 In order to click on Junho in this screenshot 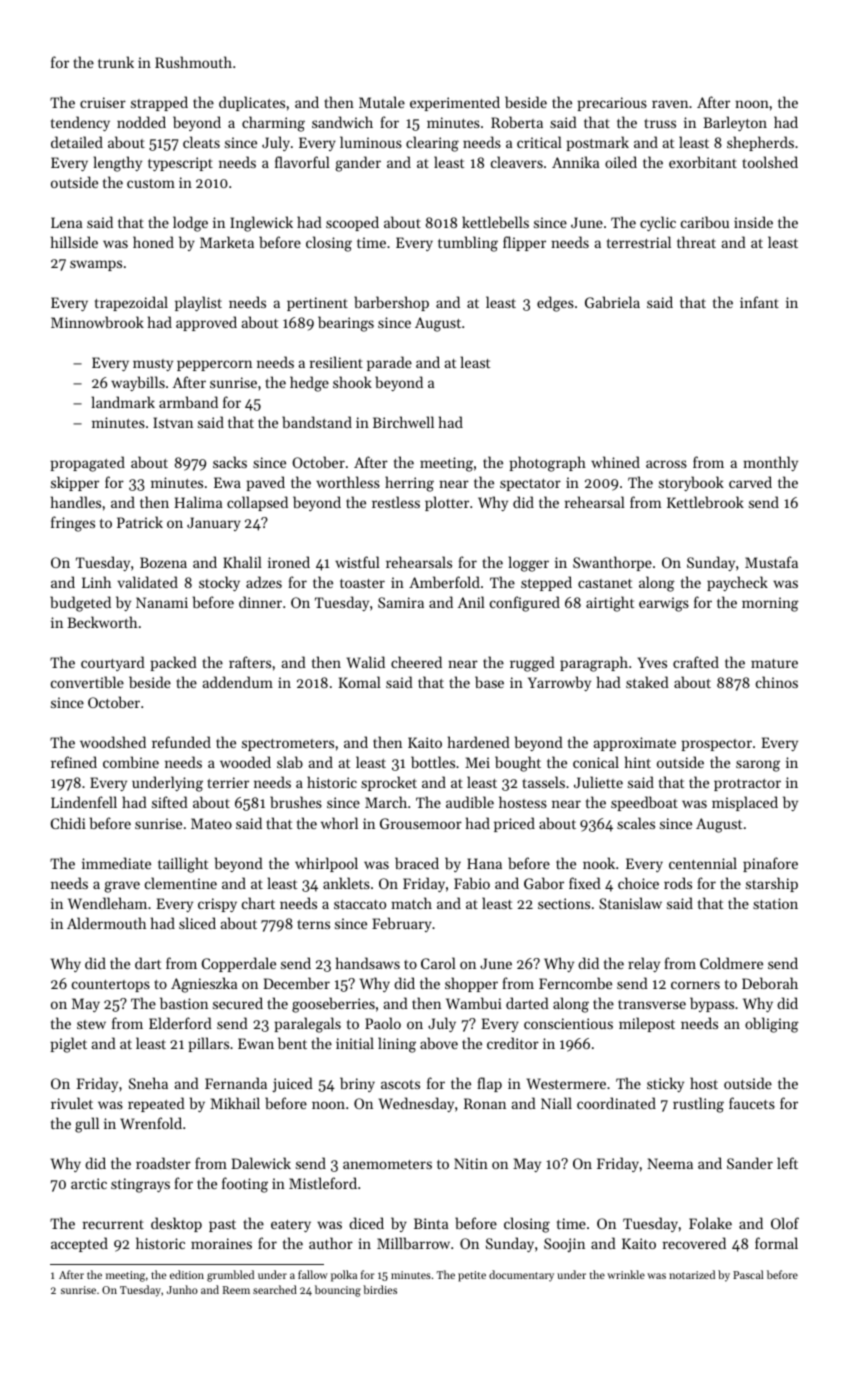, I will do `click(182, 1289)`.
